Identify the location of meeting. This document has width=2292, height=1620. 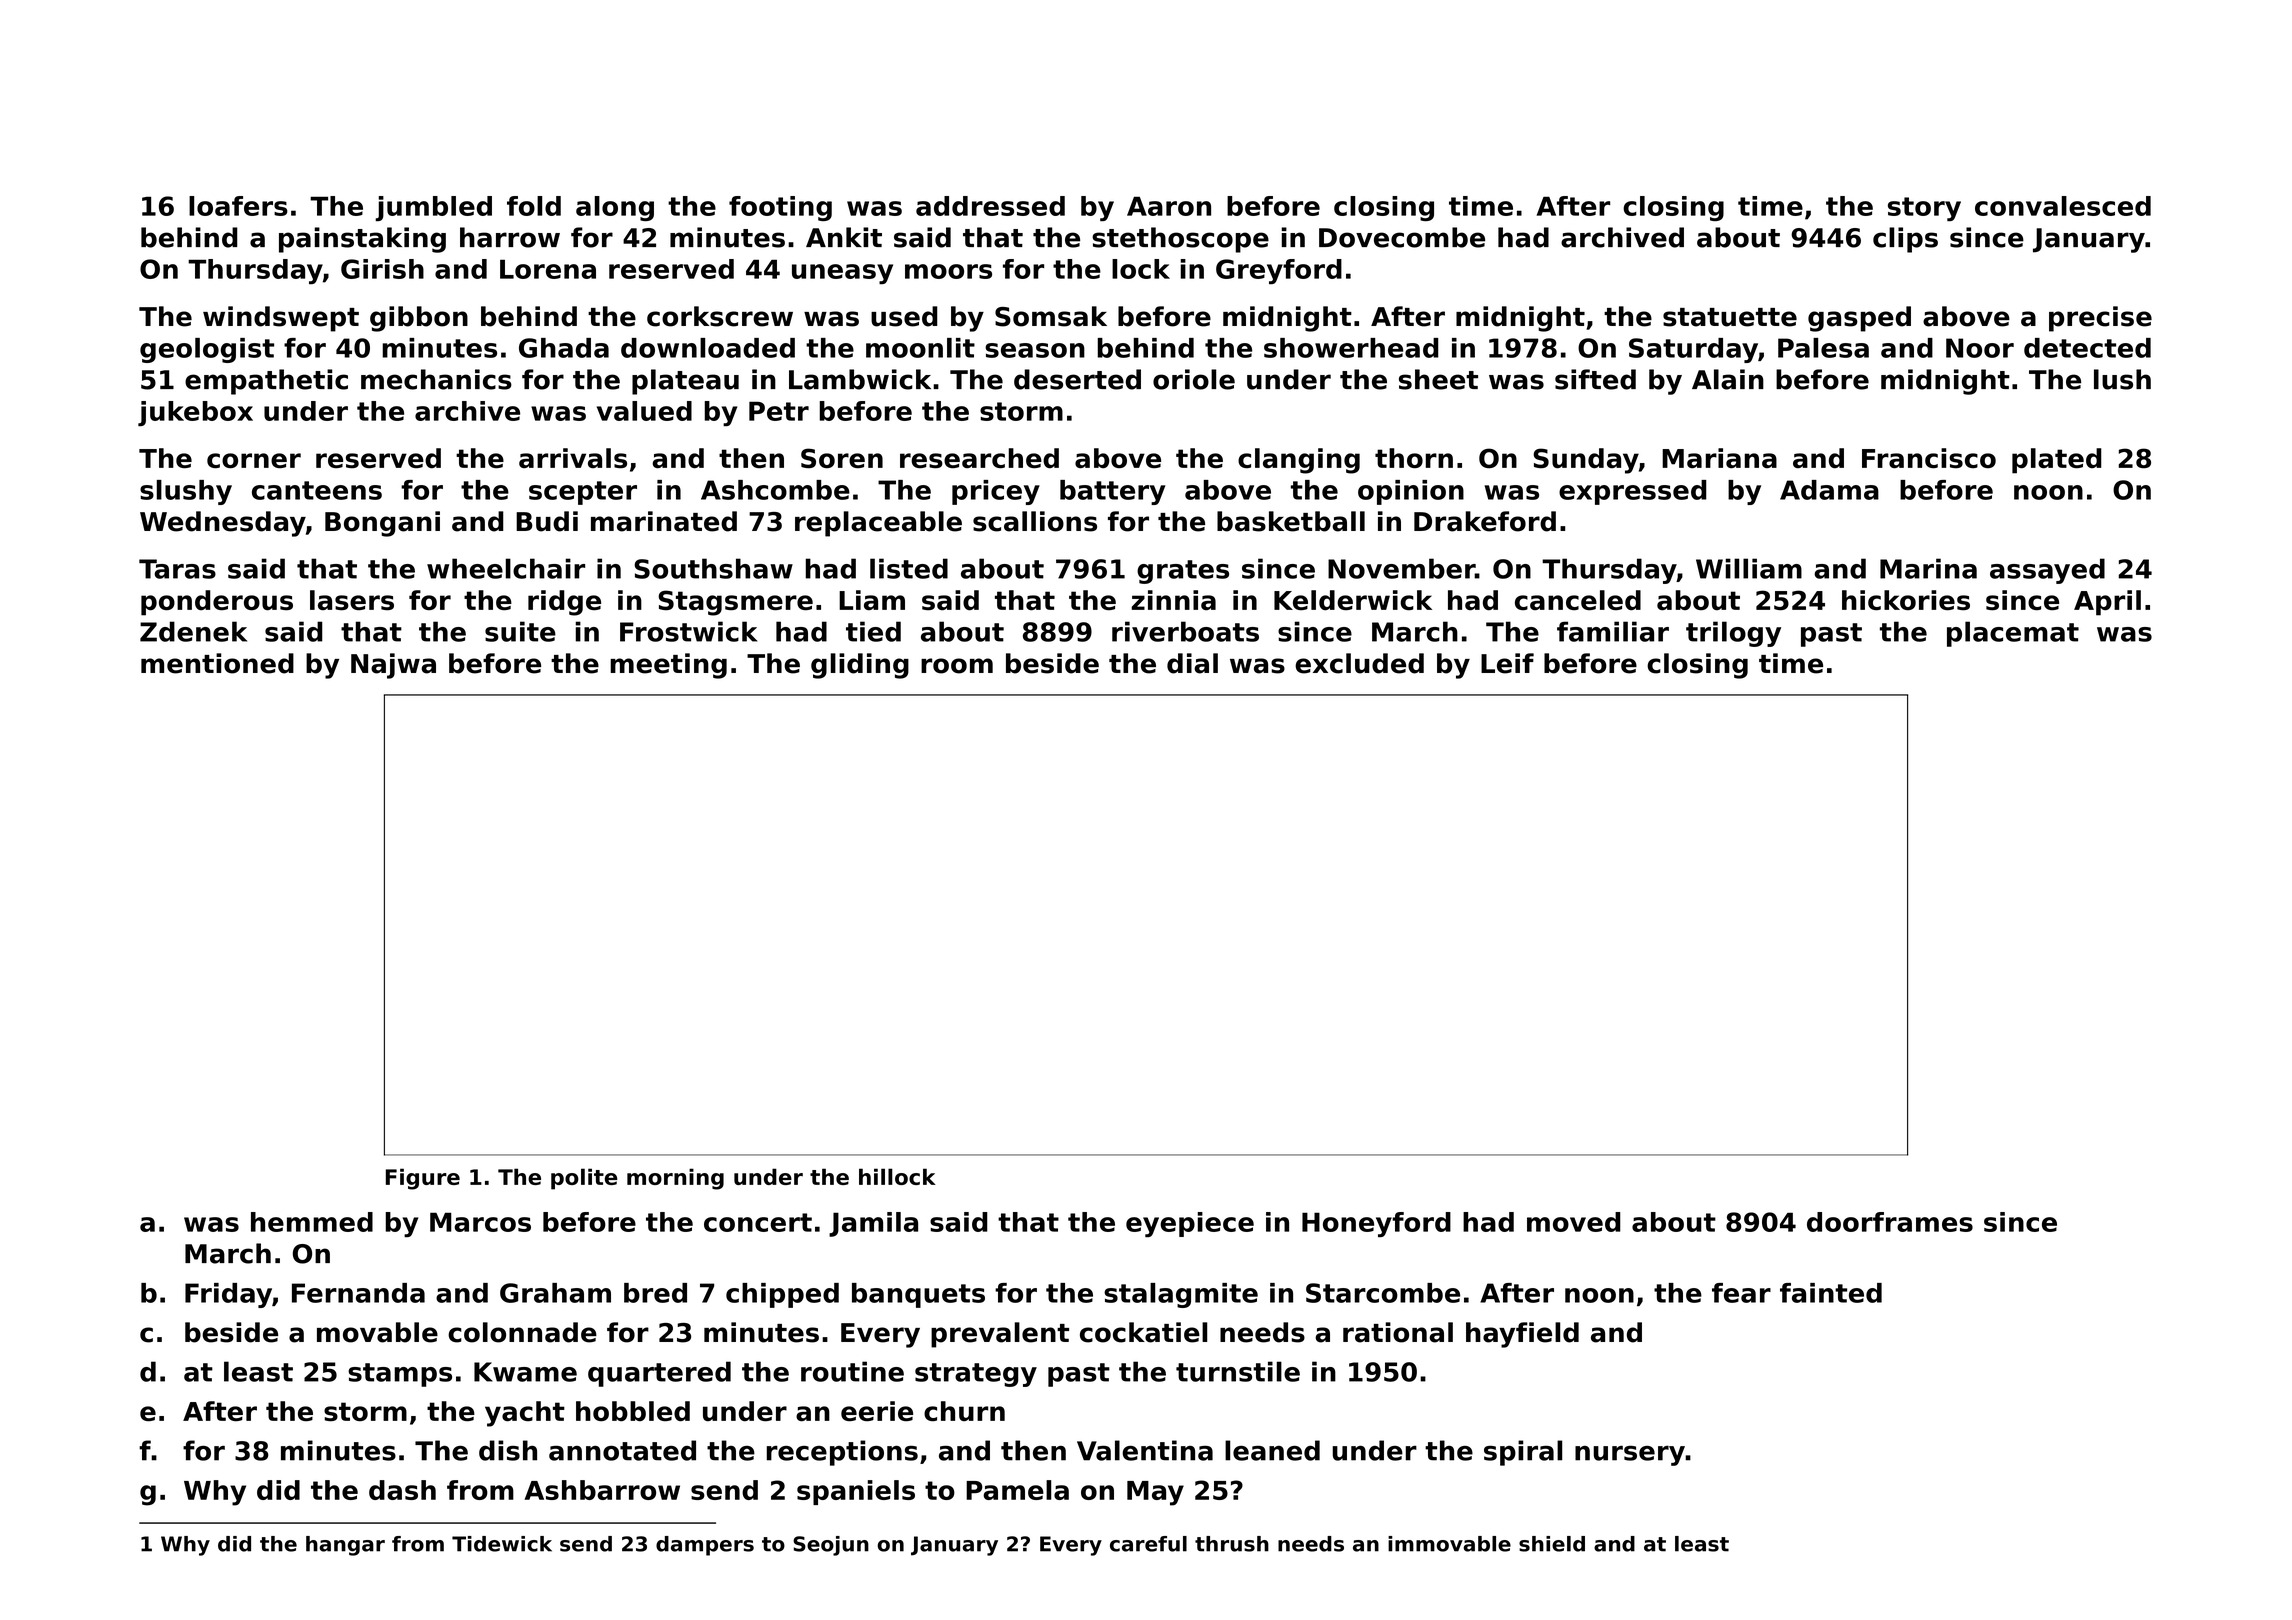
(668, 666).
